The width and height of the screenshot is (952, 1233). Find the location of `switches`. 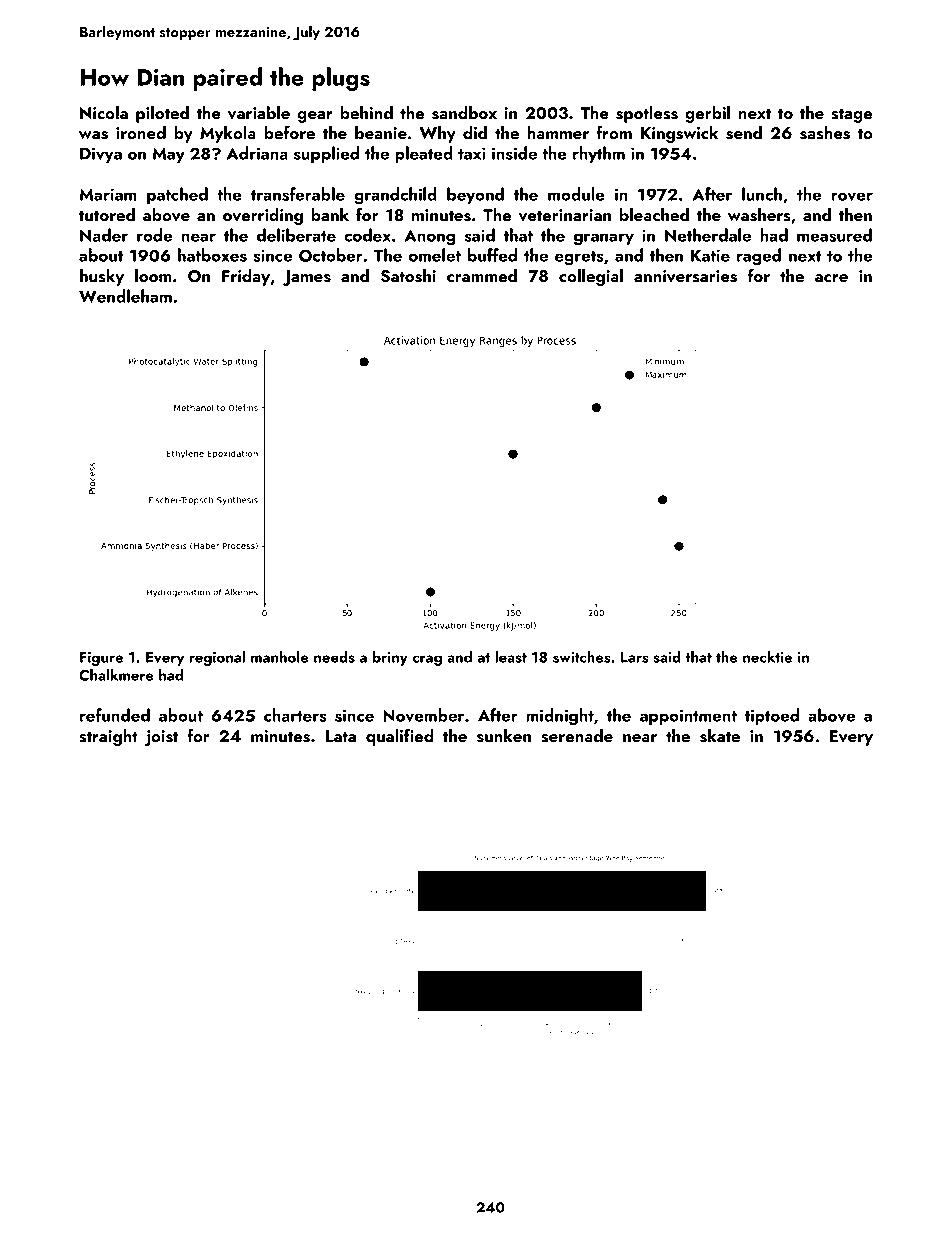

switches is located at coordinates (582, 657).
